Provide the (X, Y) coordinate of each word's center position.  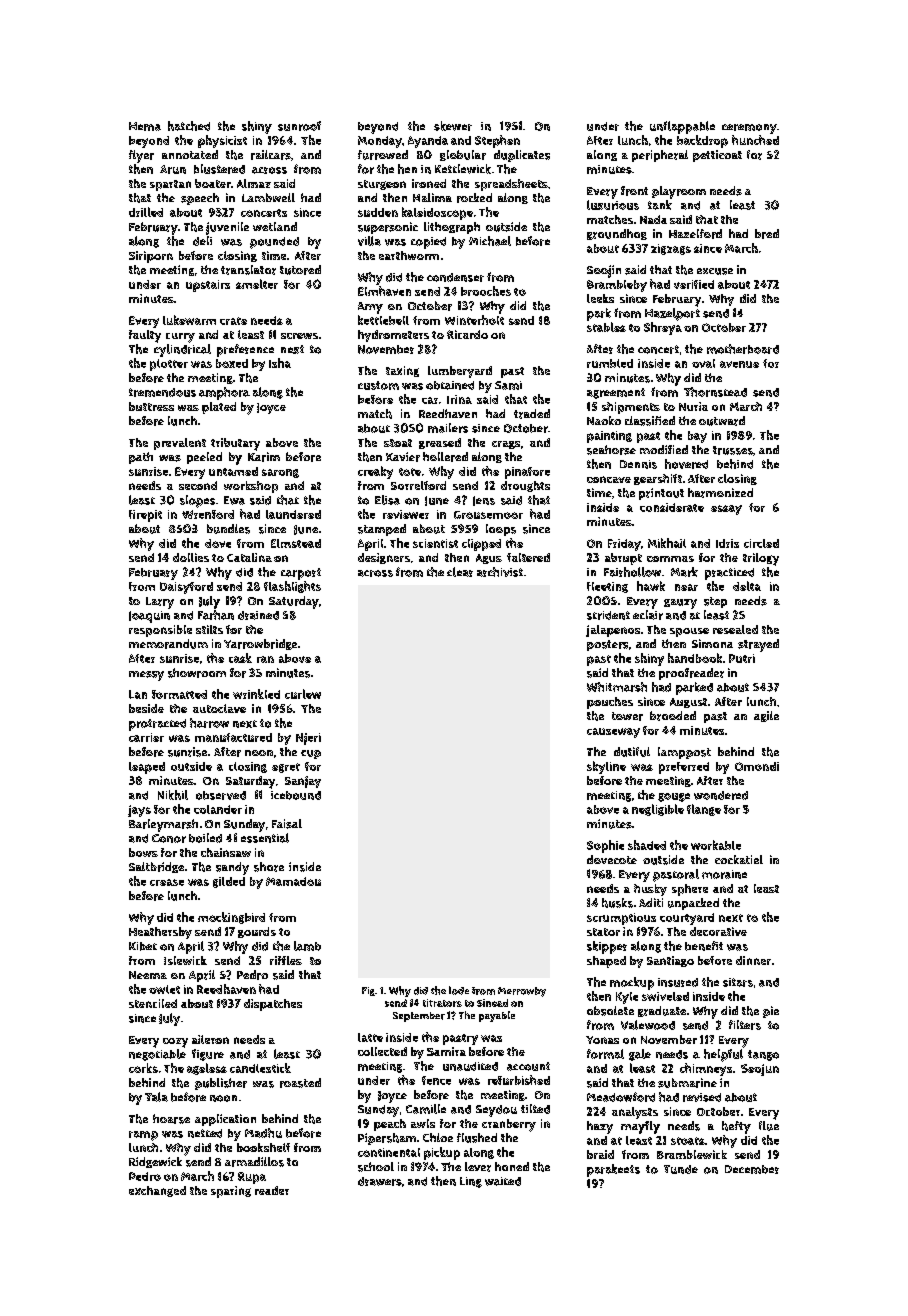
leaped (147, 768)
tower (627, 716)
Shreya (663, 328)
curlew (303, 694)
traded (532, 414)
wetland (275, 226)
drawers (380, 1181)
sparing (231, 1192)
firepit (145, 516)
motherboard (743, 349)
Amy (370, 308)
